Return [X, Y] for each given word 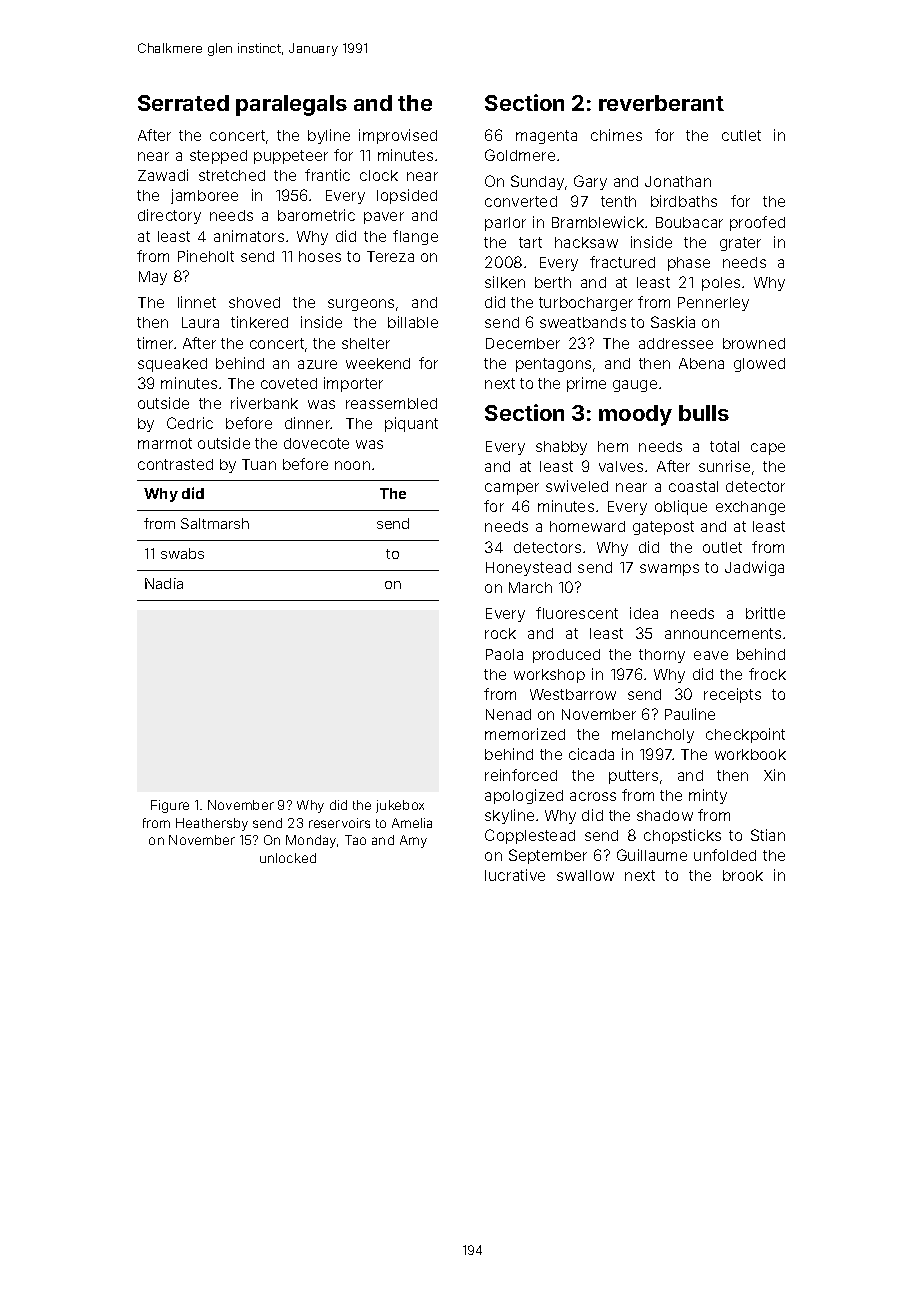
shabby [561, 448]
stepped [218, 157]
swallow [585, 875]
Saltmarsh [215, 523]
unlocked [288, 858]
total [724, 446]
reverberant [661, 103]
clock [379, 175]
